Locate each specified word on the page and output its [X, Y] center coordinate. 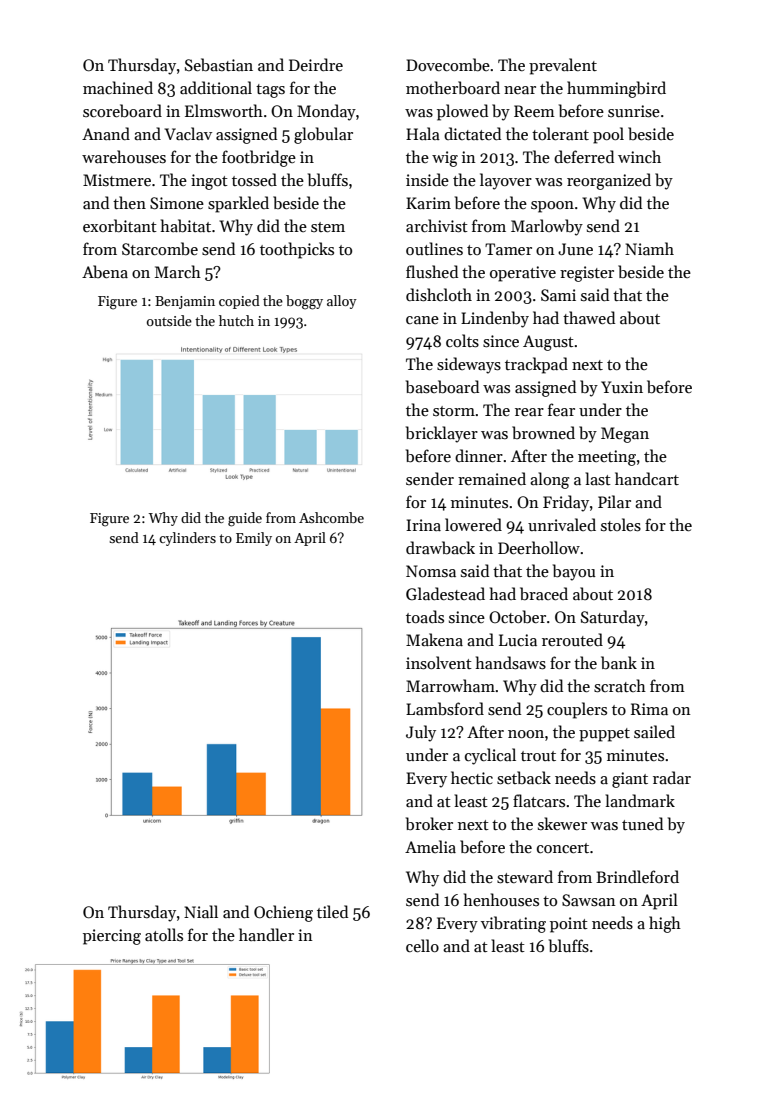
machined [118, 87]
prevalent [563, 66]
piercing [112, 937]
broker [429, 824]
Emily [254, 539]
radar [672, 777]
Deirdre [316, 64]
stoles [621, 525]
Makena [434, 639]
